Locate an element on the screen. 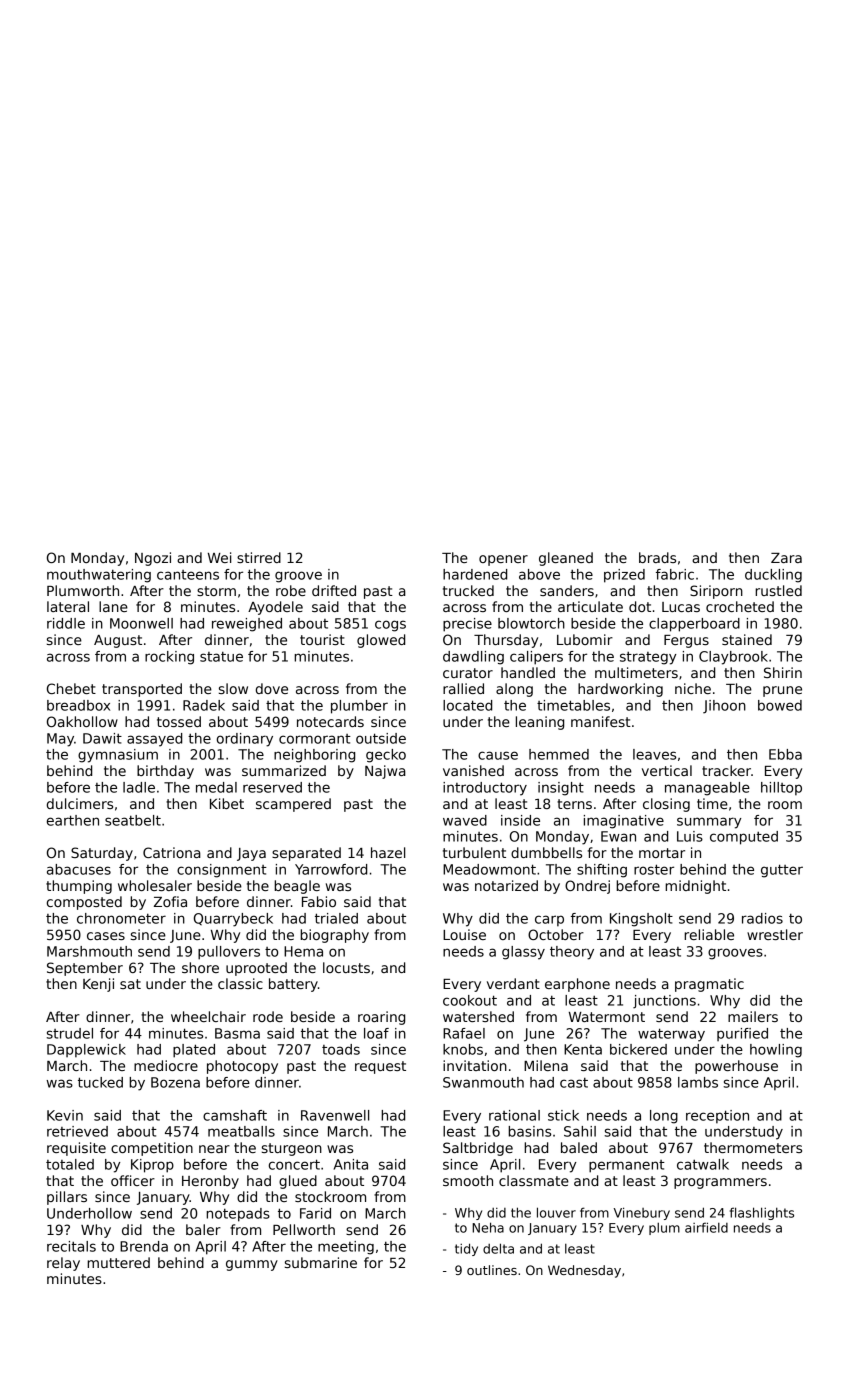 The height and width of the screenshot is (1400, 849). biography is located at coordinates (334, 936).
